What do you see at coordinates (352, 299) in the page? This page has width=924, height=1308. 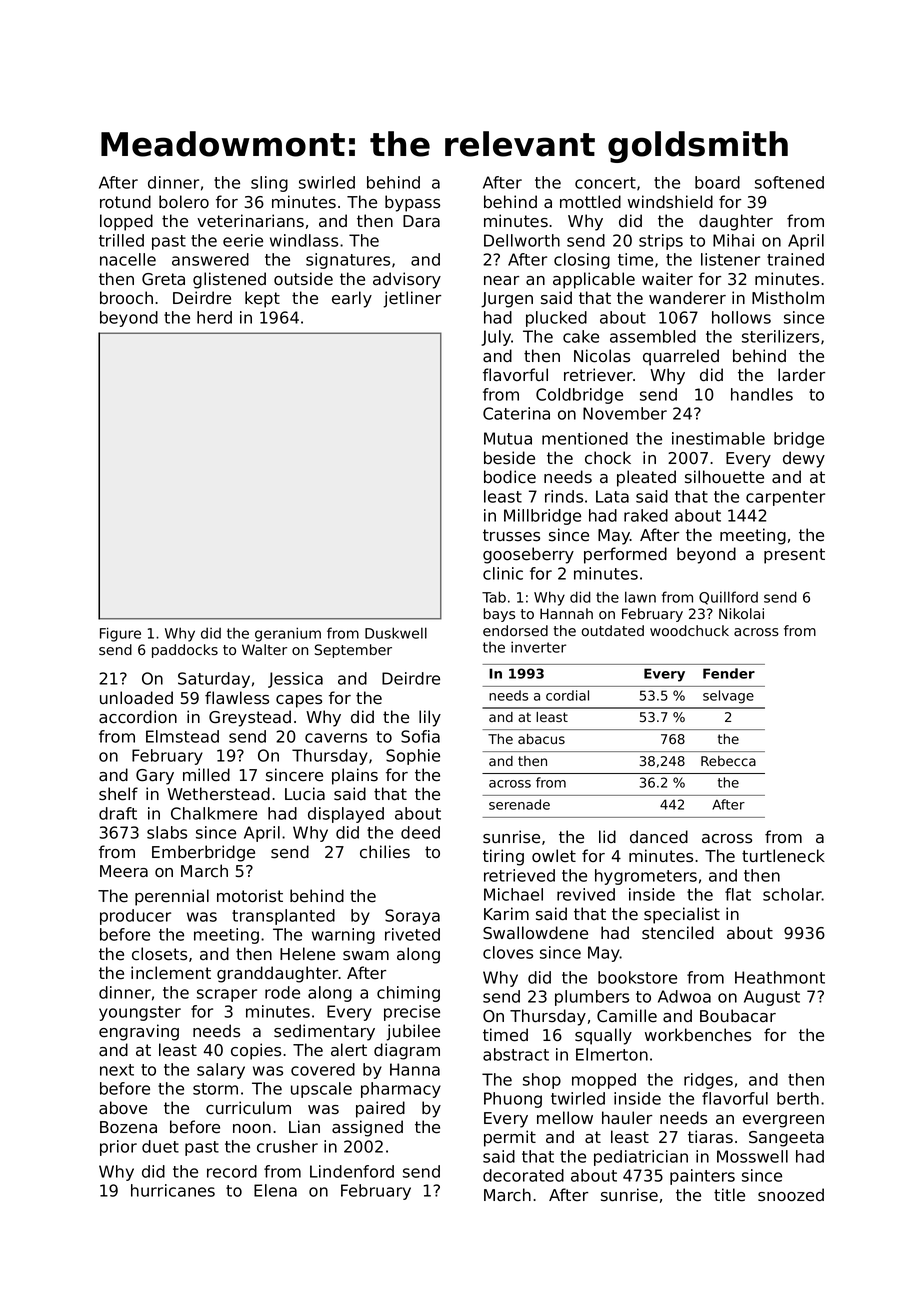 I see `early` at bounding box center [352, 299].
